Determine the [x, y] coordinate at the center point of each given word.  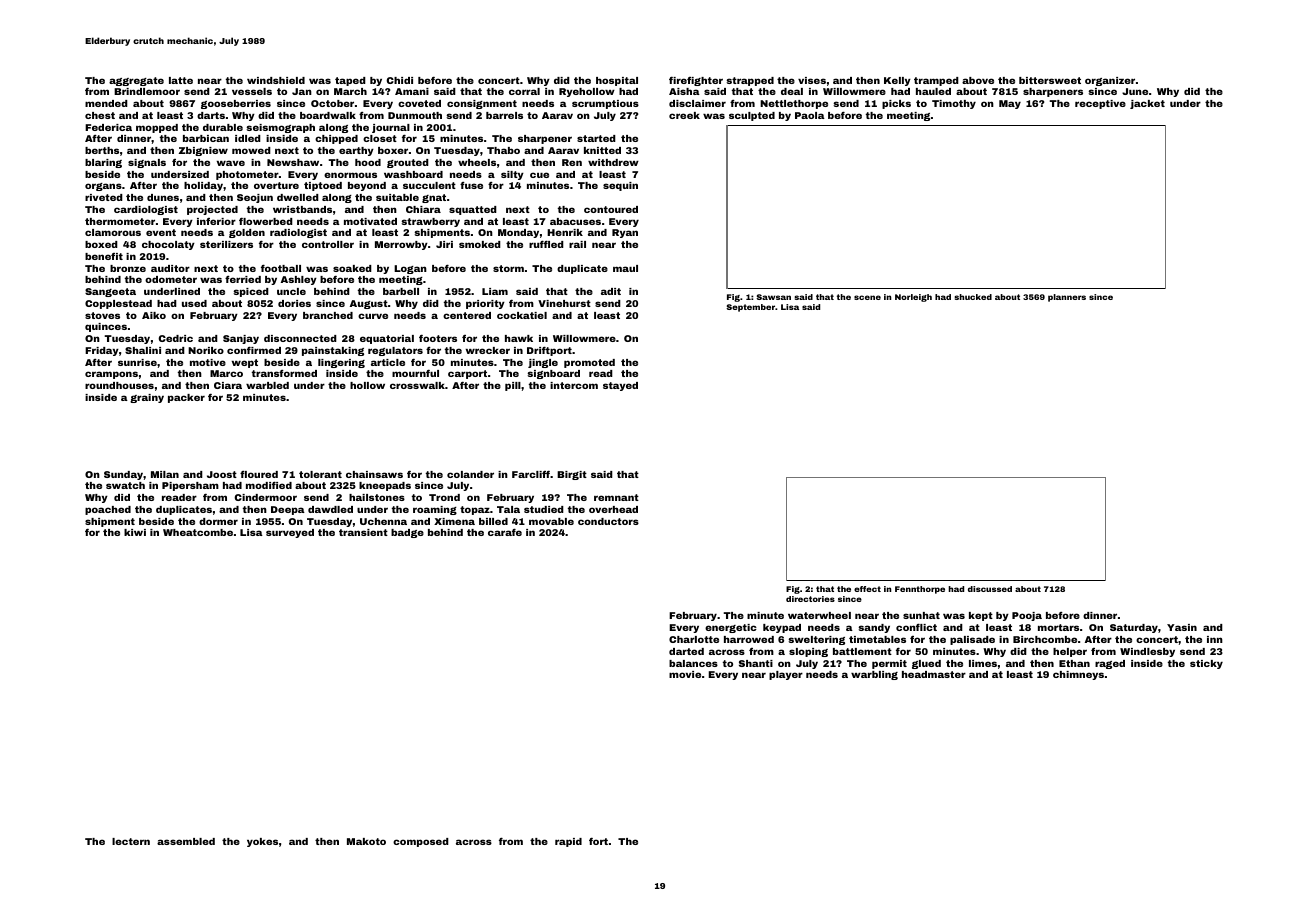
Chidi [399, 80]
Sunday [124, 475]
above [978, 80]
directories [810, 599]
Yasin [1182, 627]
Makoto [366, 841]
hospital [617, 81]
